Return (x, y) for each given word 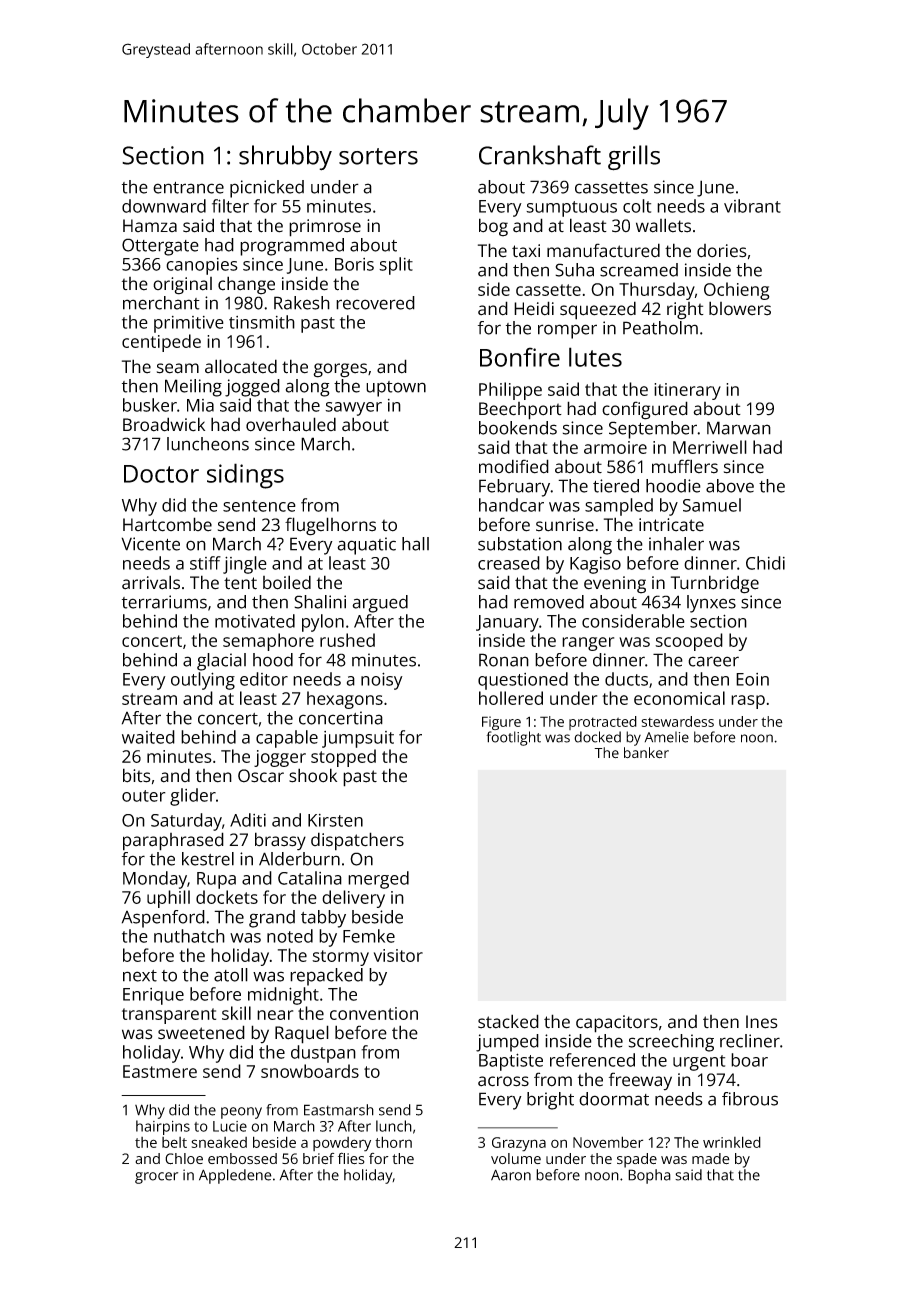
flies (351, 1158)
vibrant (752, 206)
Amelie (667, 737)
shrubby (285, 158)
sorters (378, 156)
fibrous (750, 1099)
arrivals (151, 582)
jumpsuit (358, 739)
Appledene (235, 1176)
